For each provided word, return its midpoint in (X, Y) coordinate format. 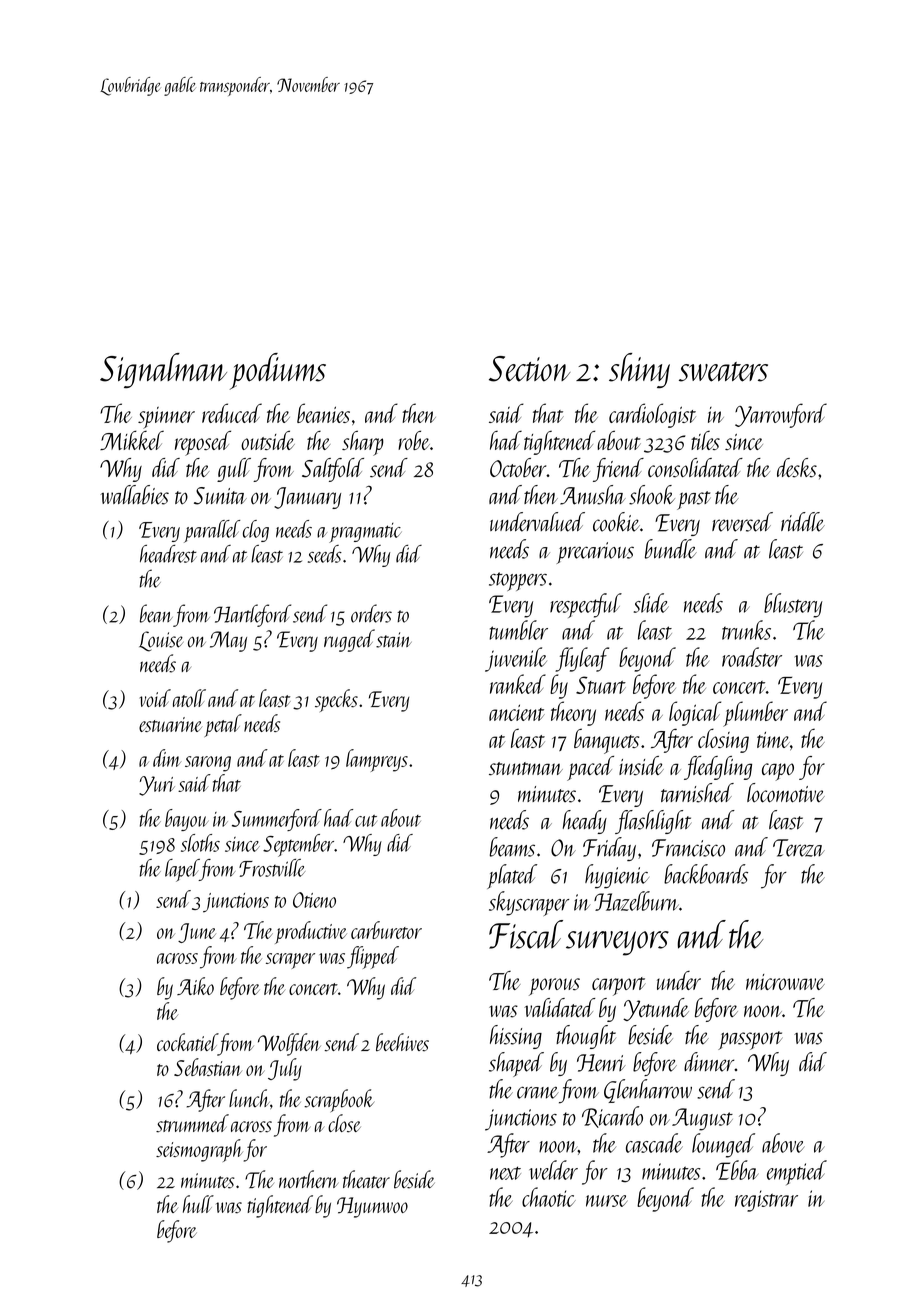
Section (529, 369)
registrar (766, 1201)
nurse (606, 1201)
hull (198, 1204)
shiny (639, 370)
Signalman (163, 370)
